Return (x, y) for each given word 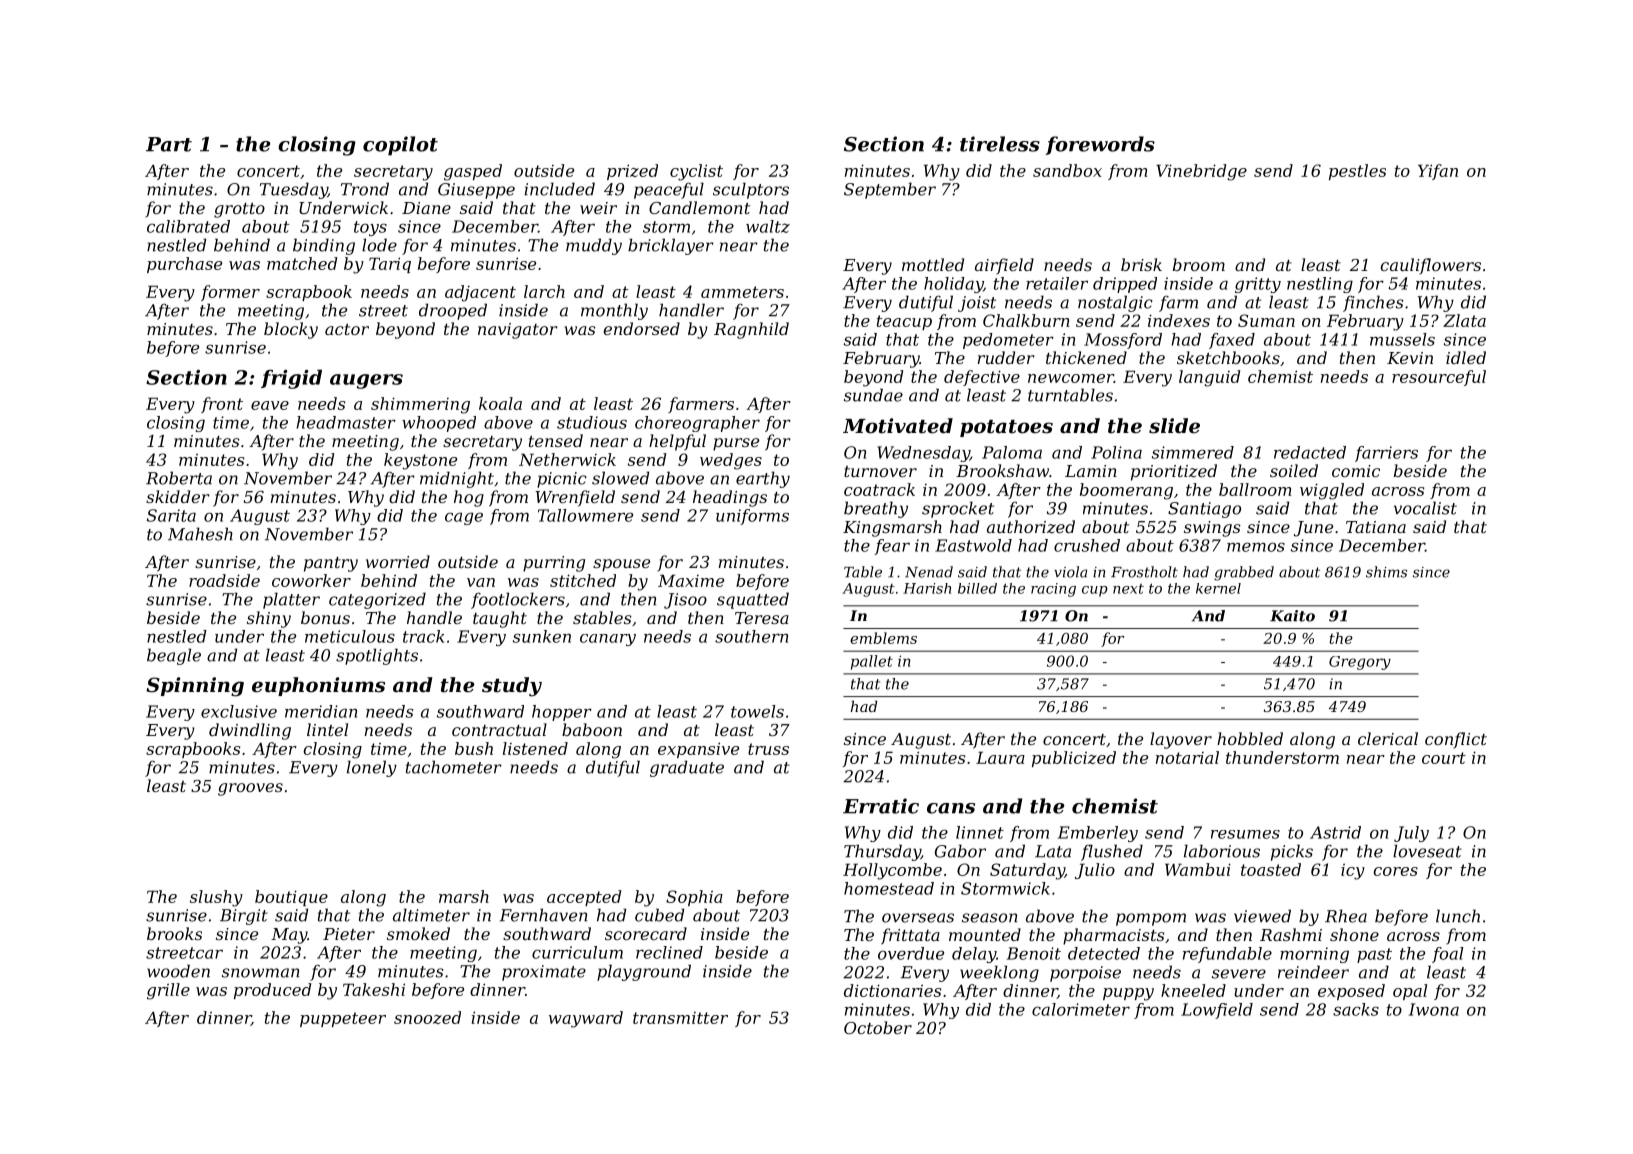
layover (1181, 740)
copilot (400, 146)
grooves (250, 789)
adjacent (480, 293)
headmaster (346, 422)
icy (1353, 872)
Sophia (694, 898)
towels (757, 711)
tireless (1000, 144)
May (289, 936)
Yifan (1438, 172)
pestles (1357, 172)
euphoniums (318, 686)
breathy (876, 509)
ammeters (742, 292)
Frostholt (1144, 572)
